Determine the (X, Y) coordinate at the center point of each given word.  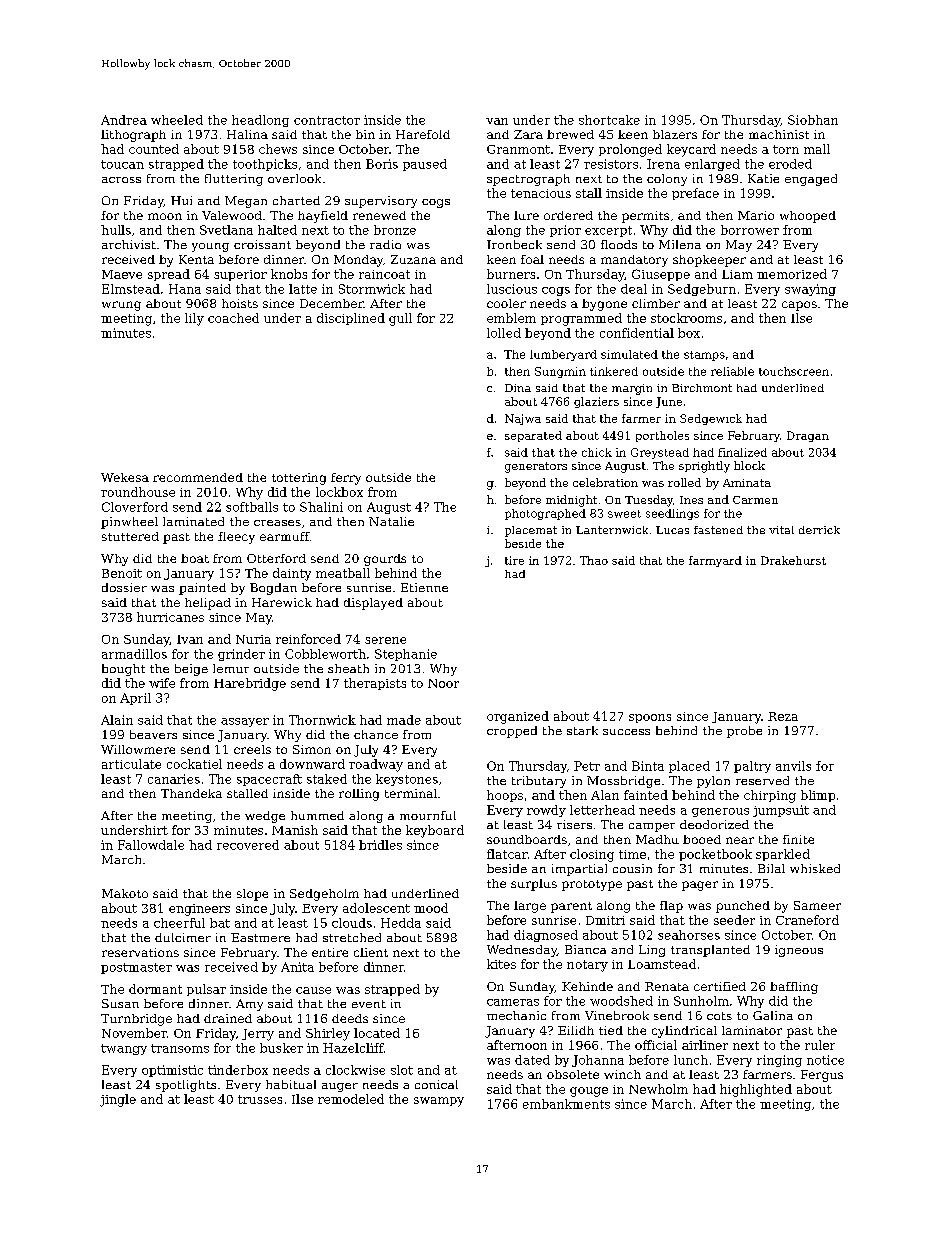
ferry (346, 479)
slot (402, 1070)
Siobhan (813, 120)
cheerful (179, 923)
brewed (570, 134)
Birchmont (702, 388)
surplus (534, 885)
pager (700, 886)
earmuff (285, 536)
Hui (181, 200)
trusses (260, 1099)
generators (536, 467)
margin (632, 389)
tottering (299, 479)
